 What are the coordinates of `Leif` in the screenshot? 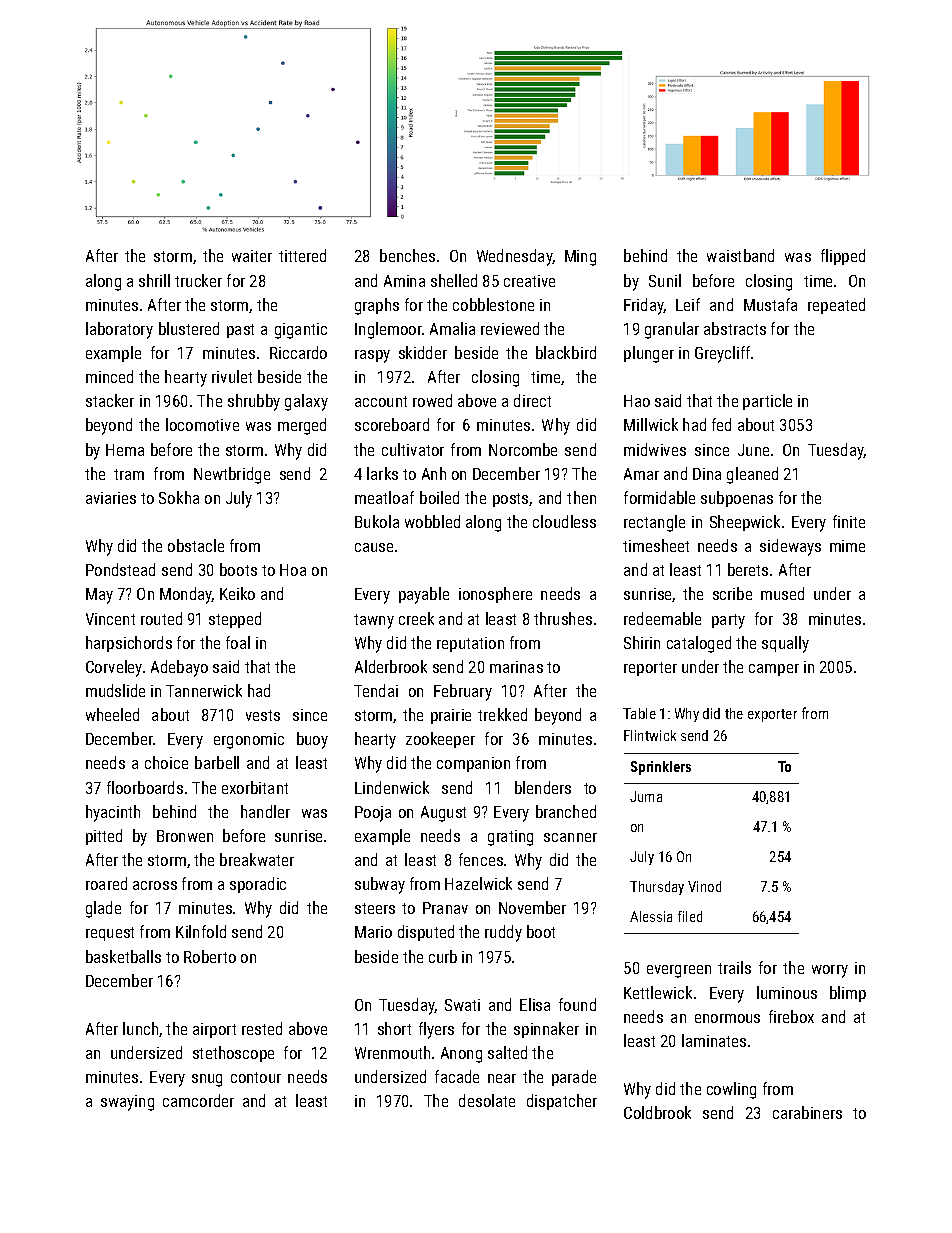 It's located at (688, 304).
